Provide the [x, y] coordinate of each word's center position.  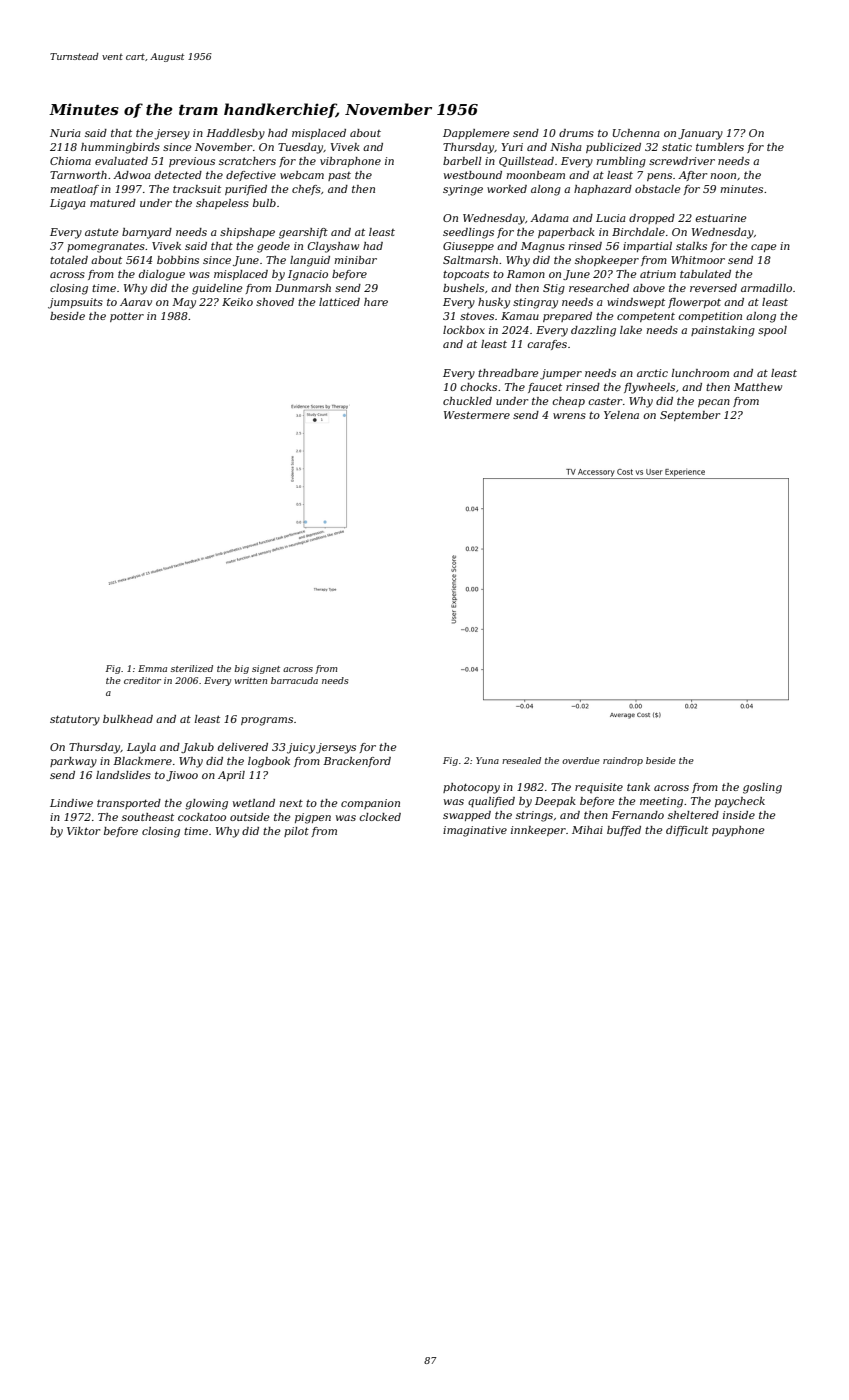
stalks [691, 246]
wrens [569, 416]
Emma [152, 668]
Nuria [65, 133]
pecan [714, 403]
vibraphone [350, 162]
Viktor [83, 831]
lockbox [464, 330]
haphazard [603, 190]
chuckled [467, 401]
